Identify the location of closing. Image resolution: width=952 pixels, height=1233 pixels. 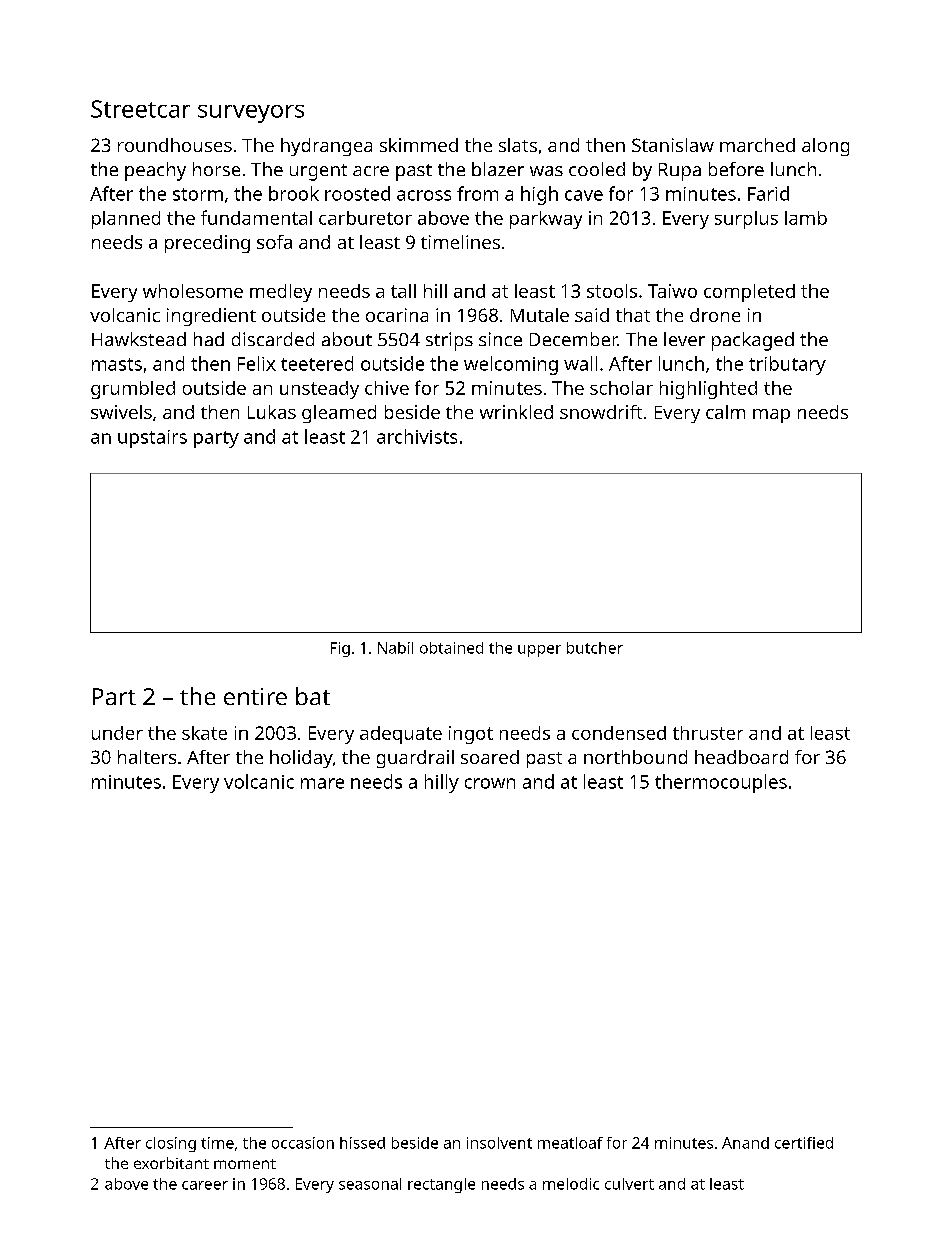
(171, 1144).
